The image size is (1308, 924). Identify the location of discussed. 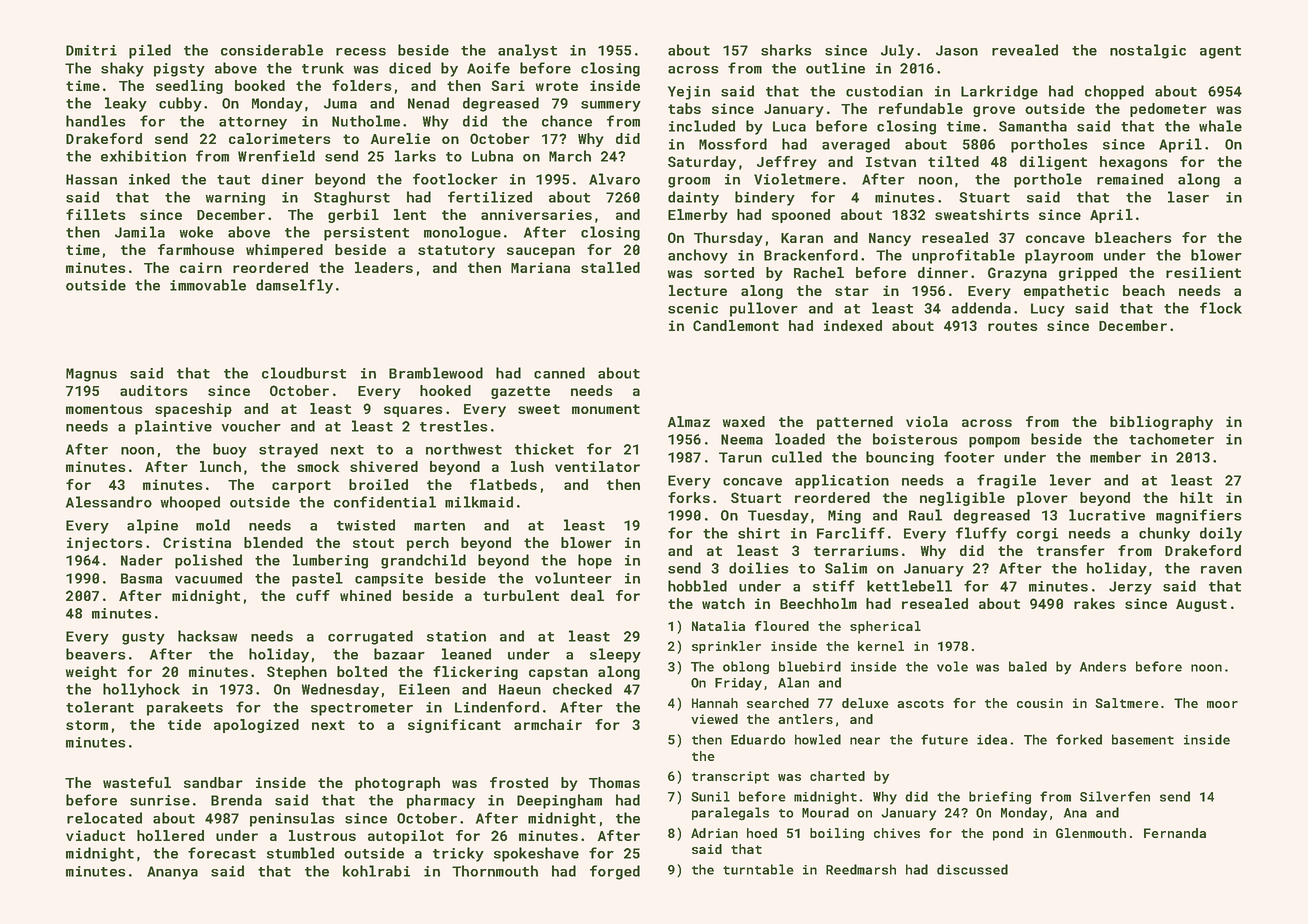
(972, 869).
